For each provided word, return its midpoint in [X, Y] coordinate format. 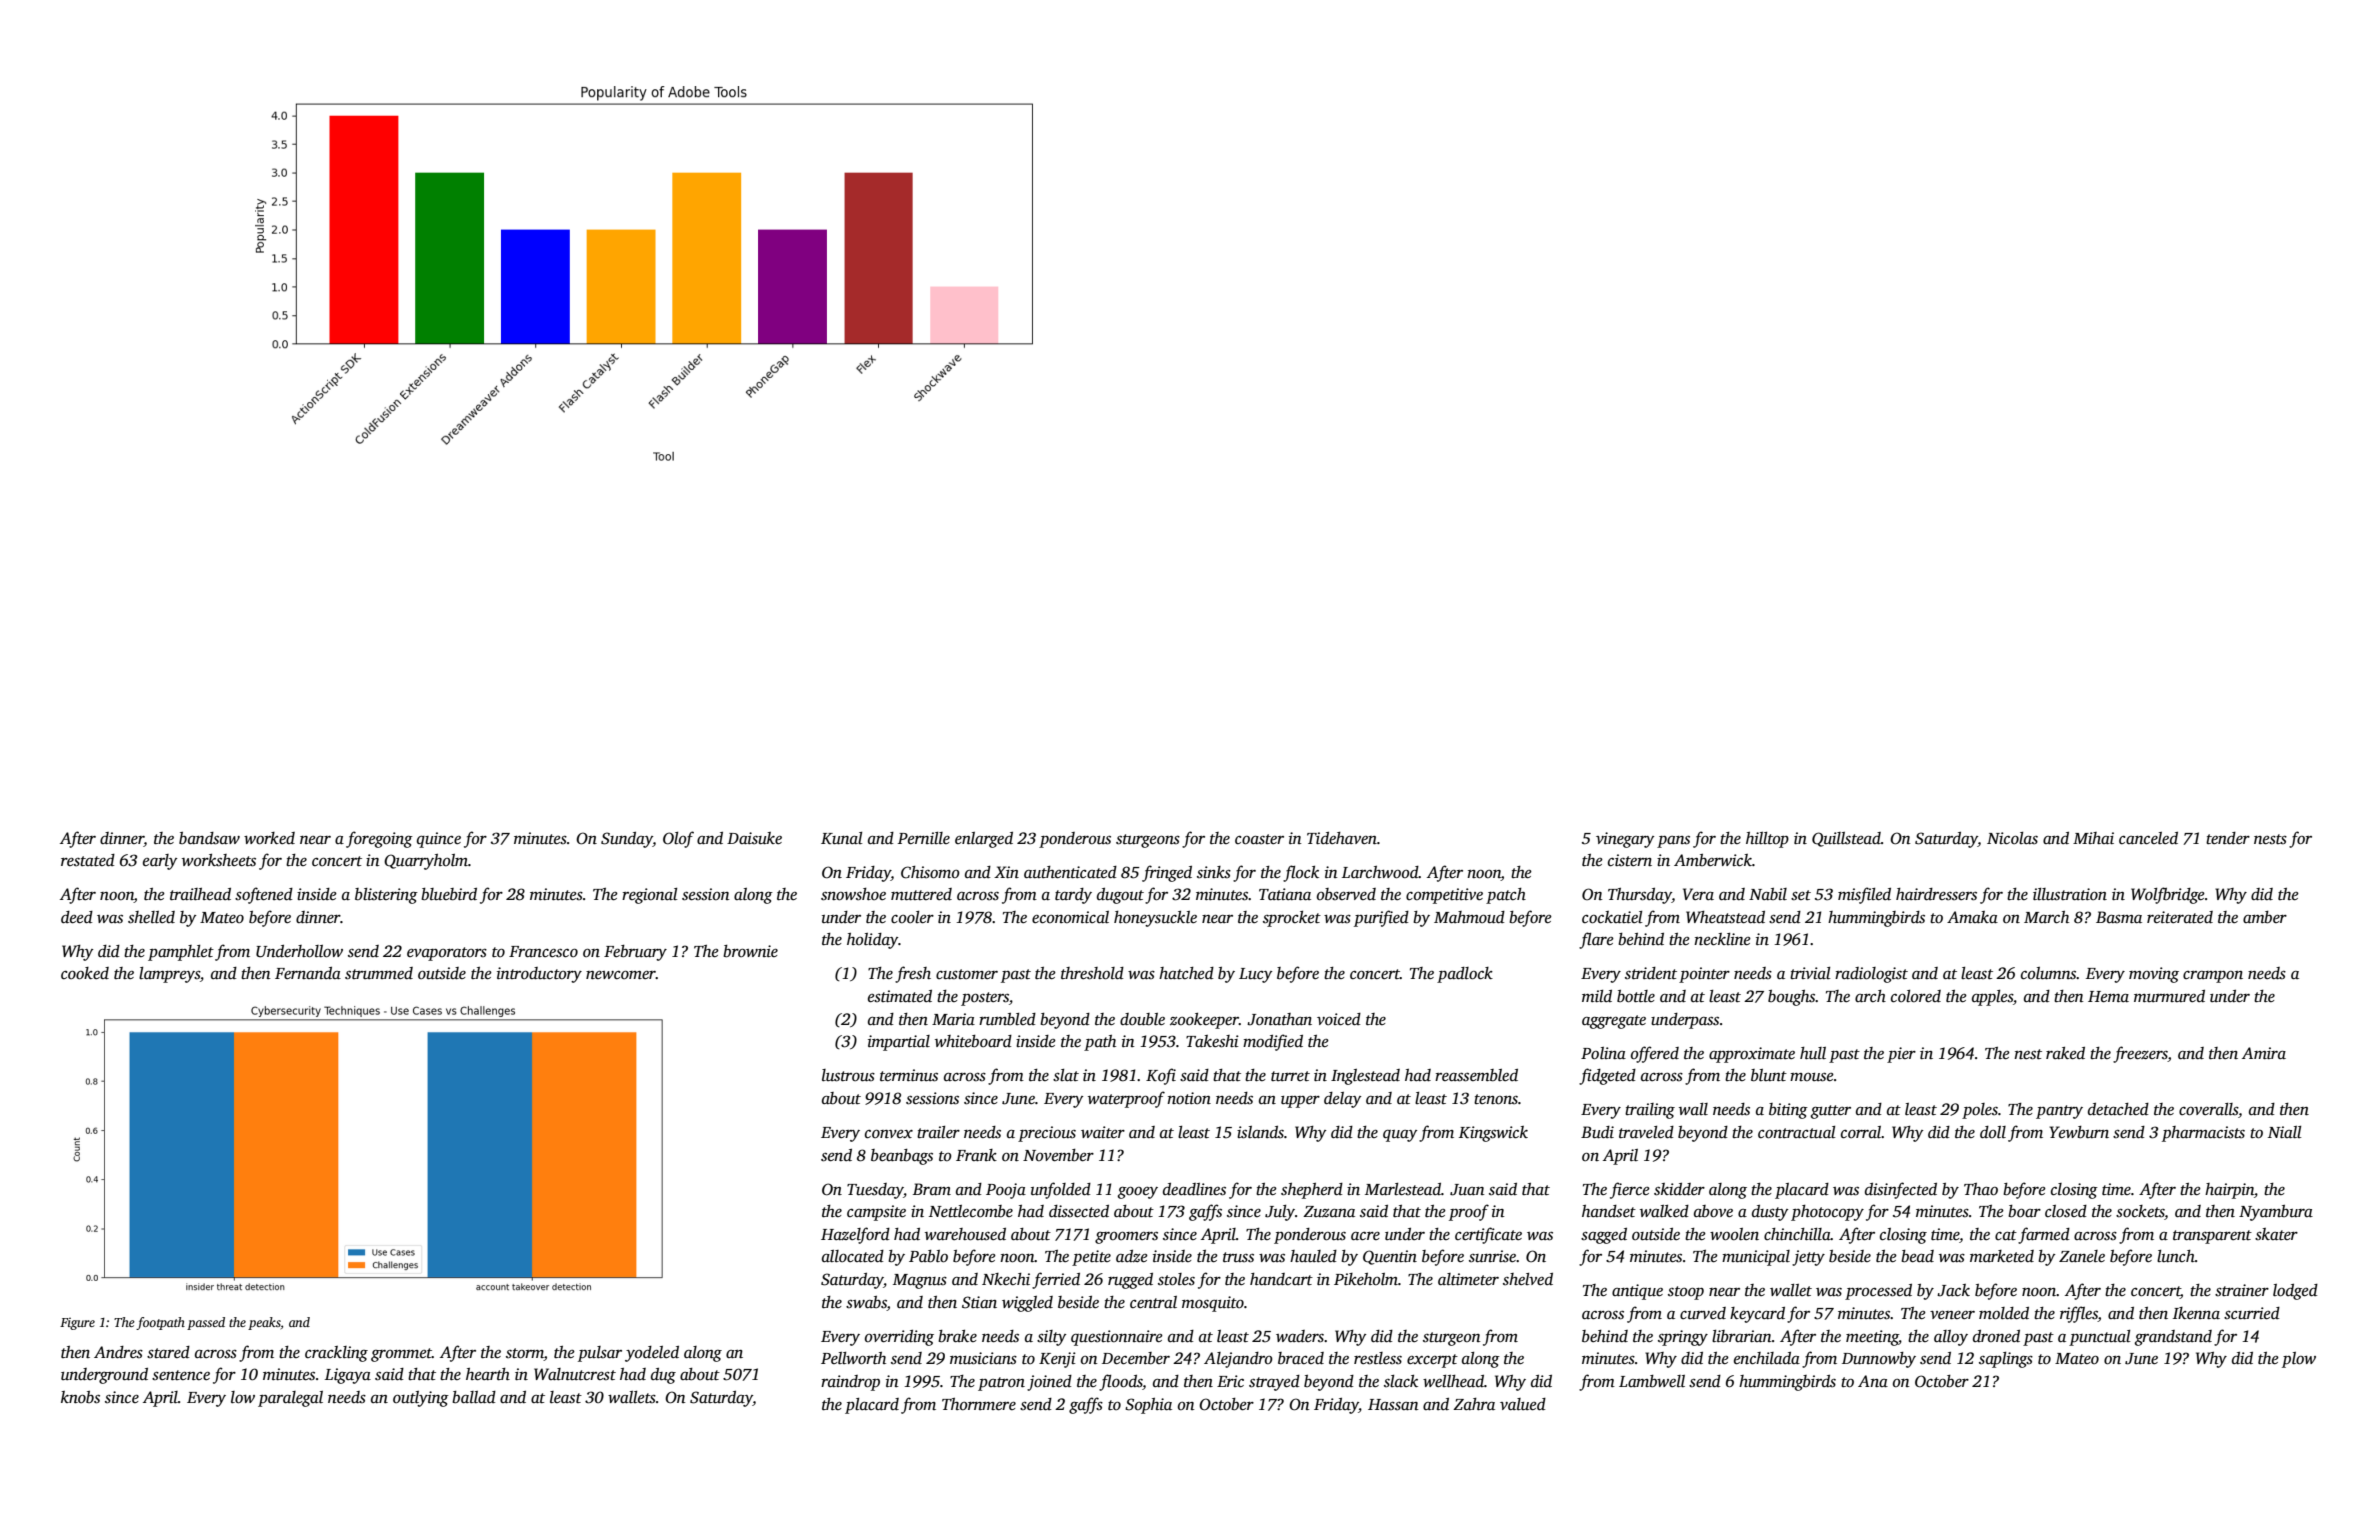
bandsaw [209, 838]
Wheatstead [1725, 917]
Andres [118, 1352]
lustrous [848, 1075]
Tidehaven [1342, 838]
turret [1290, 1076]
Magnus [920, 1281]
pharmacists [2203, 1134]
